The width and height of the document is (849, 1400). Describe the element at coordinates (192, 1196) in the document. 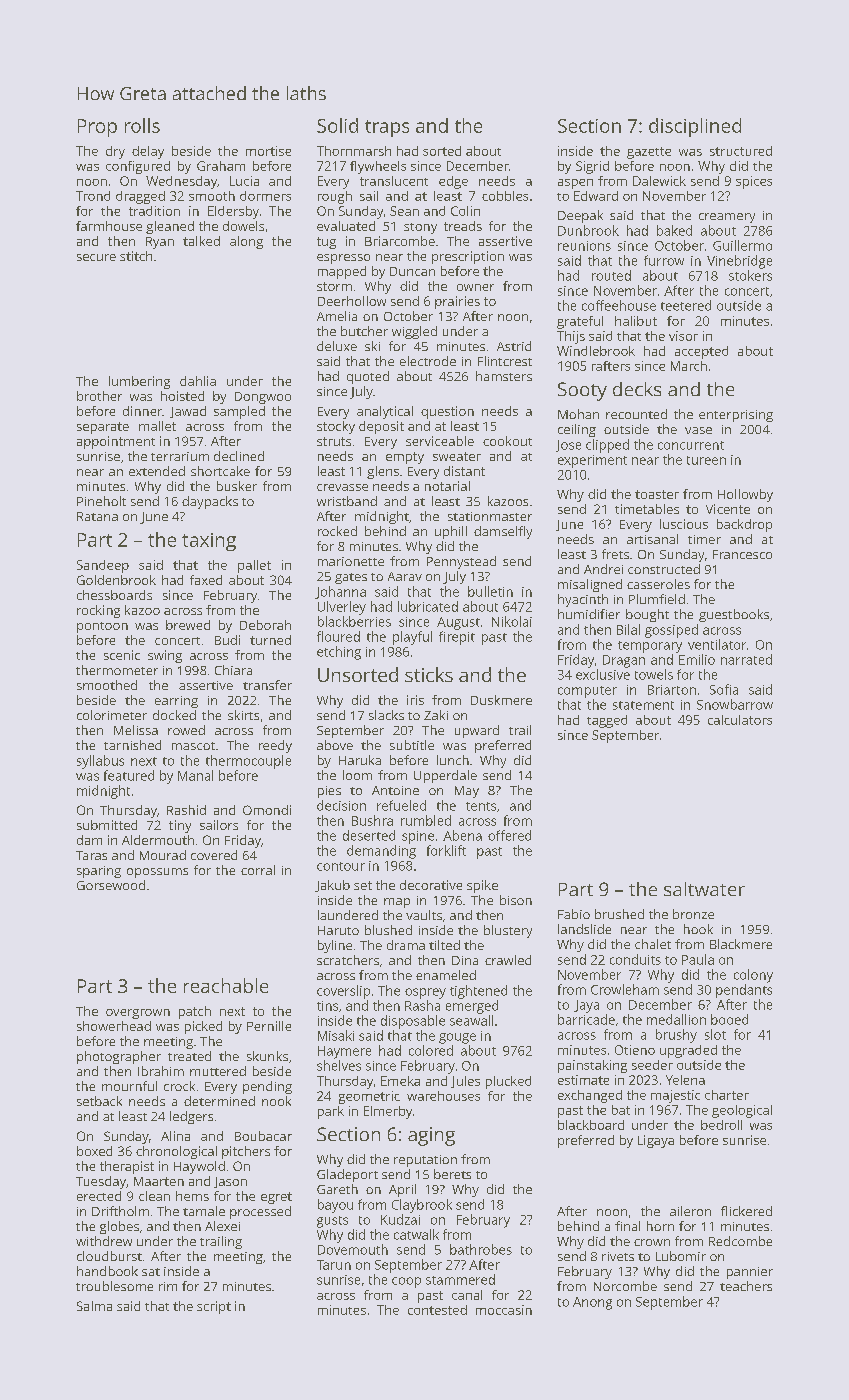

I see `hems` at that location.
